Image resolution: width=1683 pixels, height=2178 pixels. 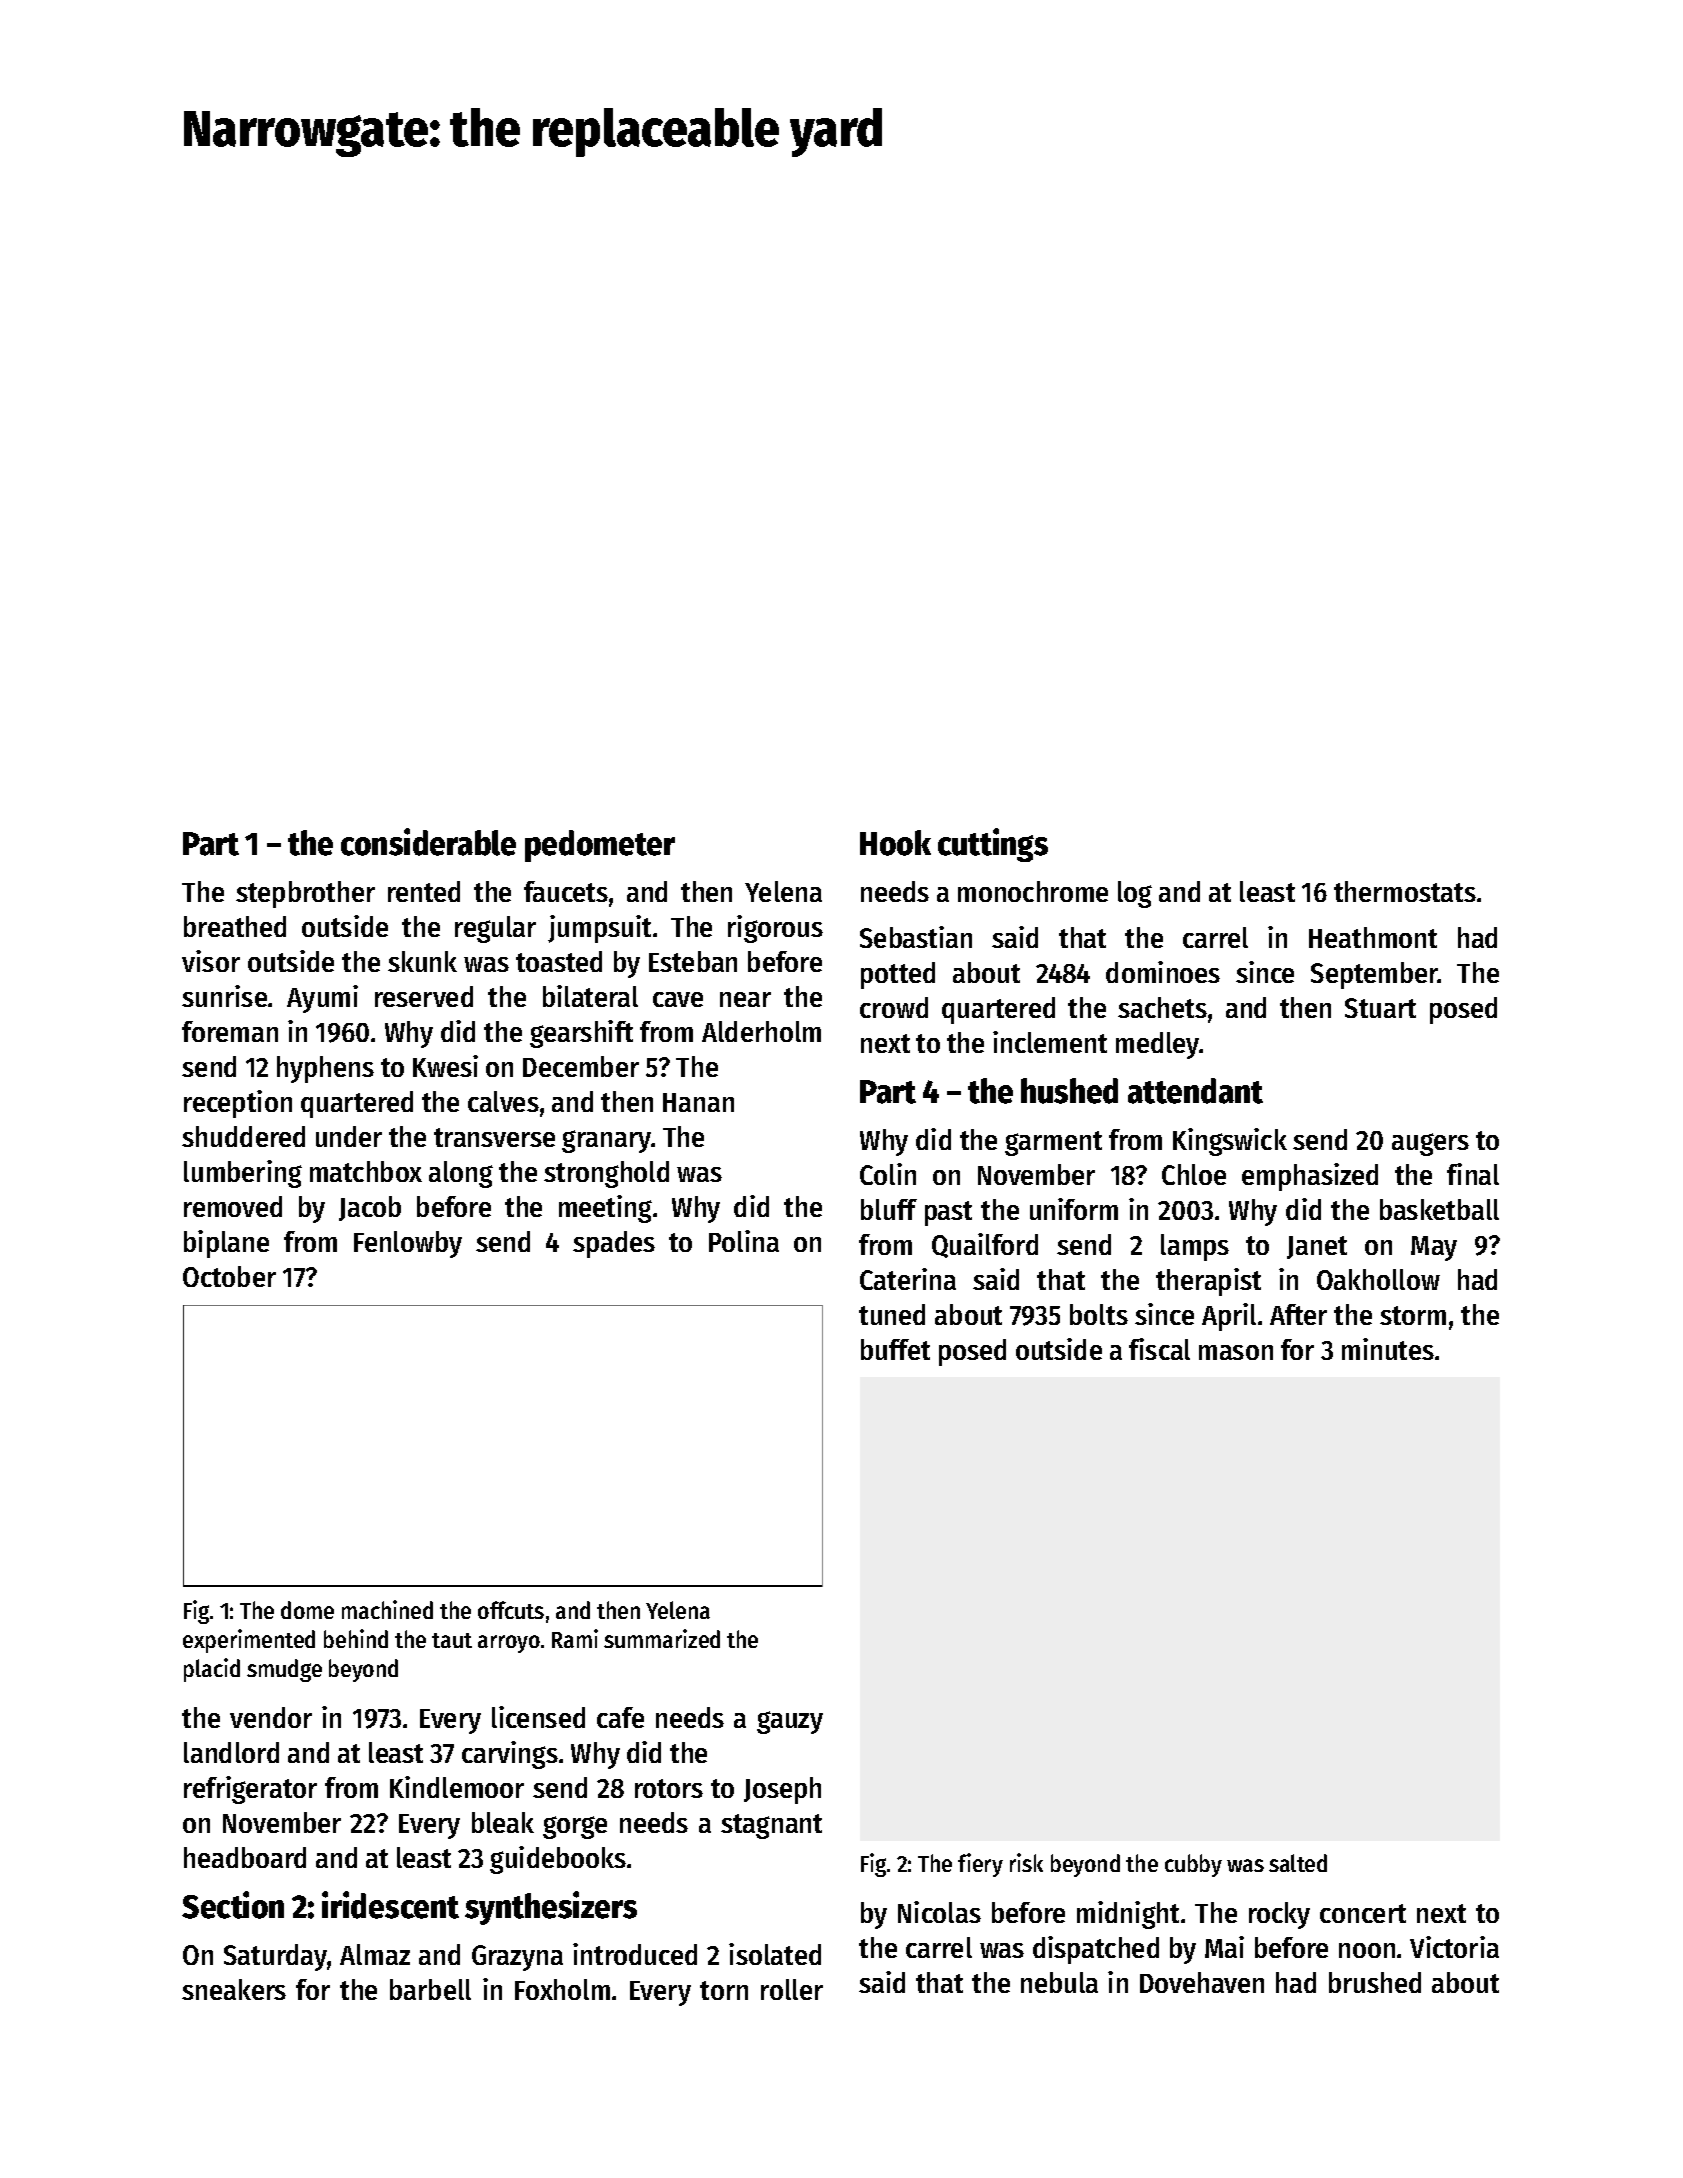 What do you see at coordinates (1202, 1982) in the page?
I see `Dovehaven` at bounding box center [1202, 1982].
